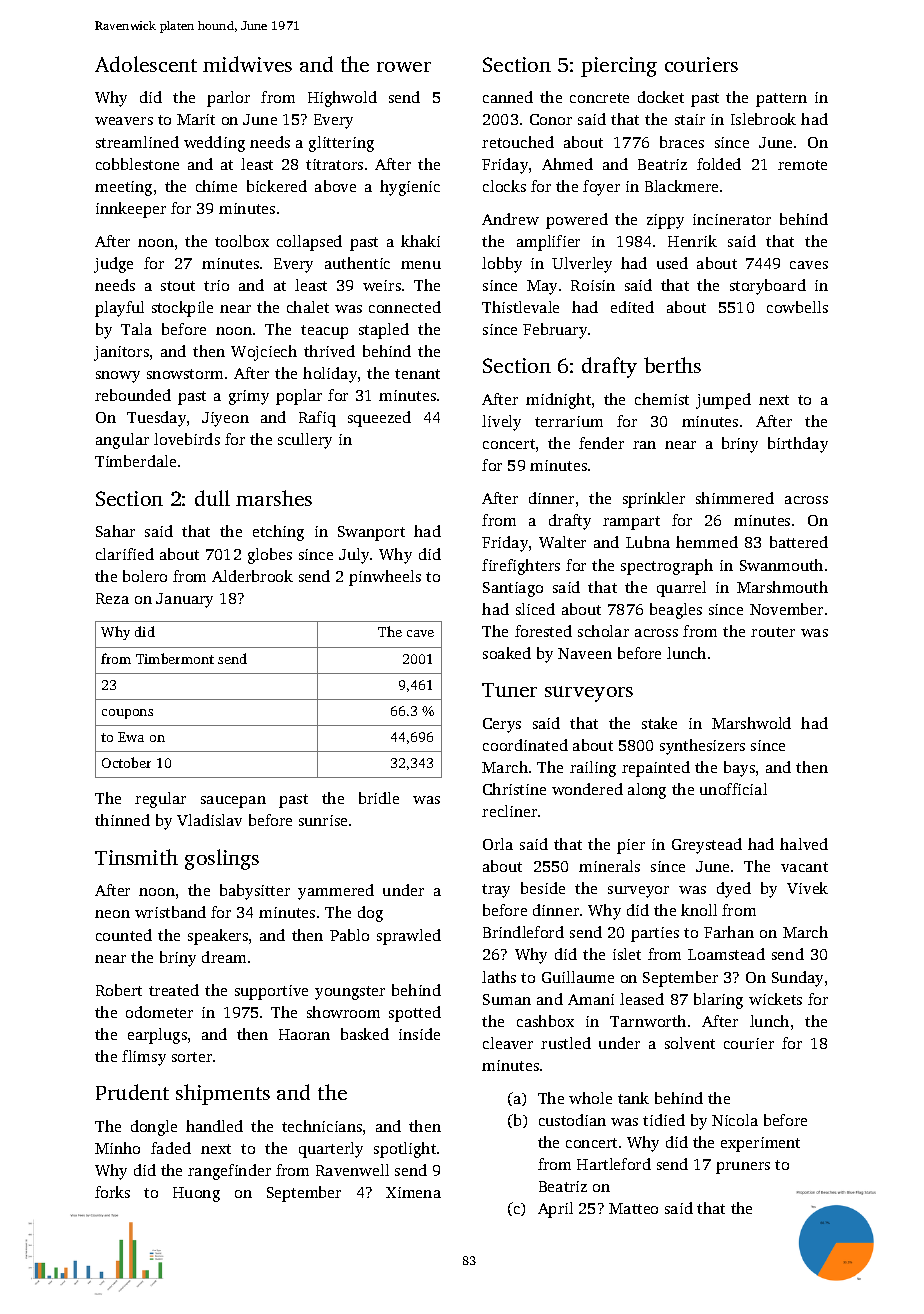  I want to click on chemist, so click(662, 399).
